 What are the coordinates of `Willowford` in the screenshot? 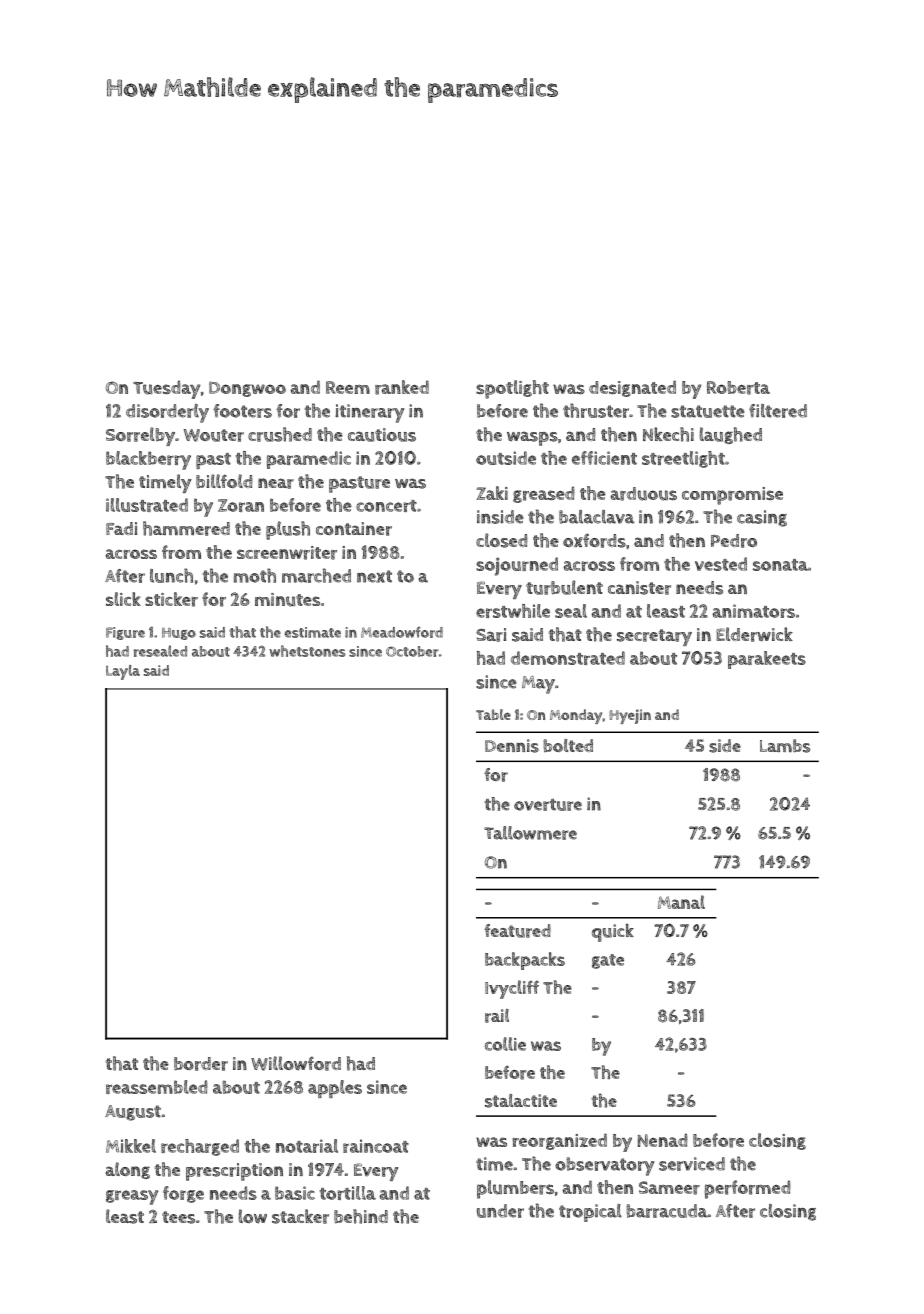 It's located at (296, 1063).
